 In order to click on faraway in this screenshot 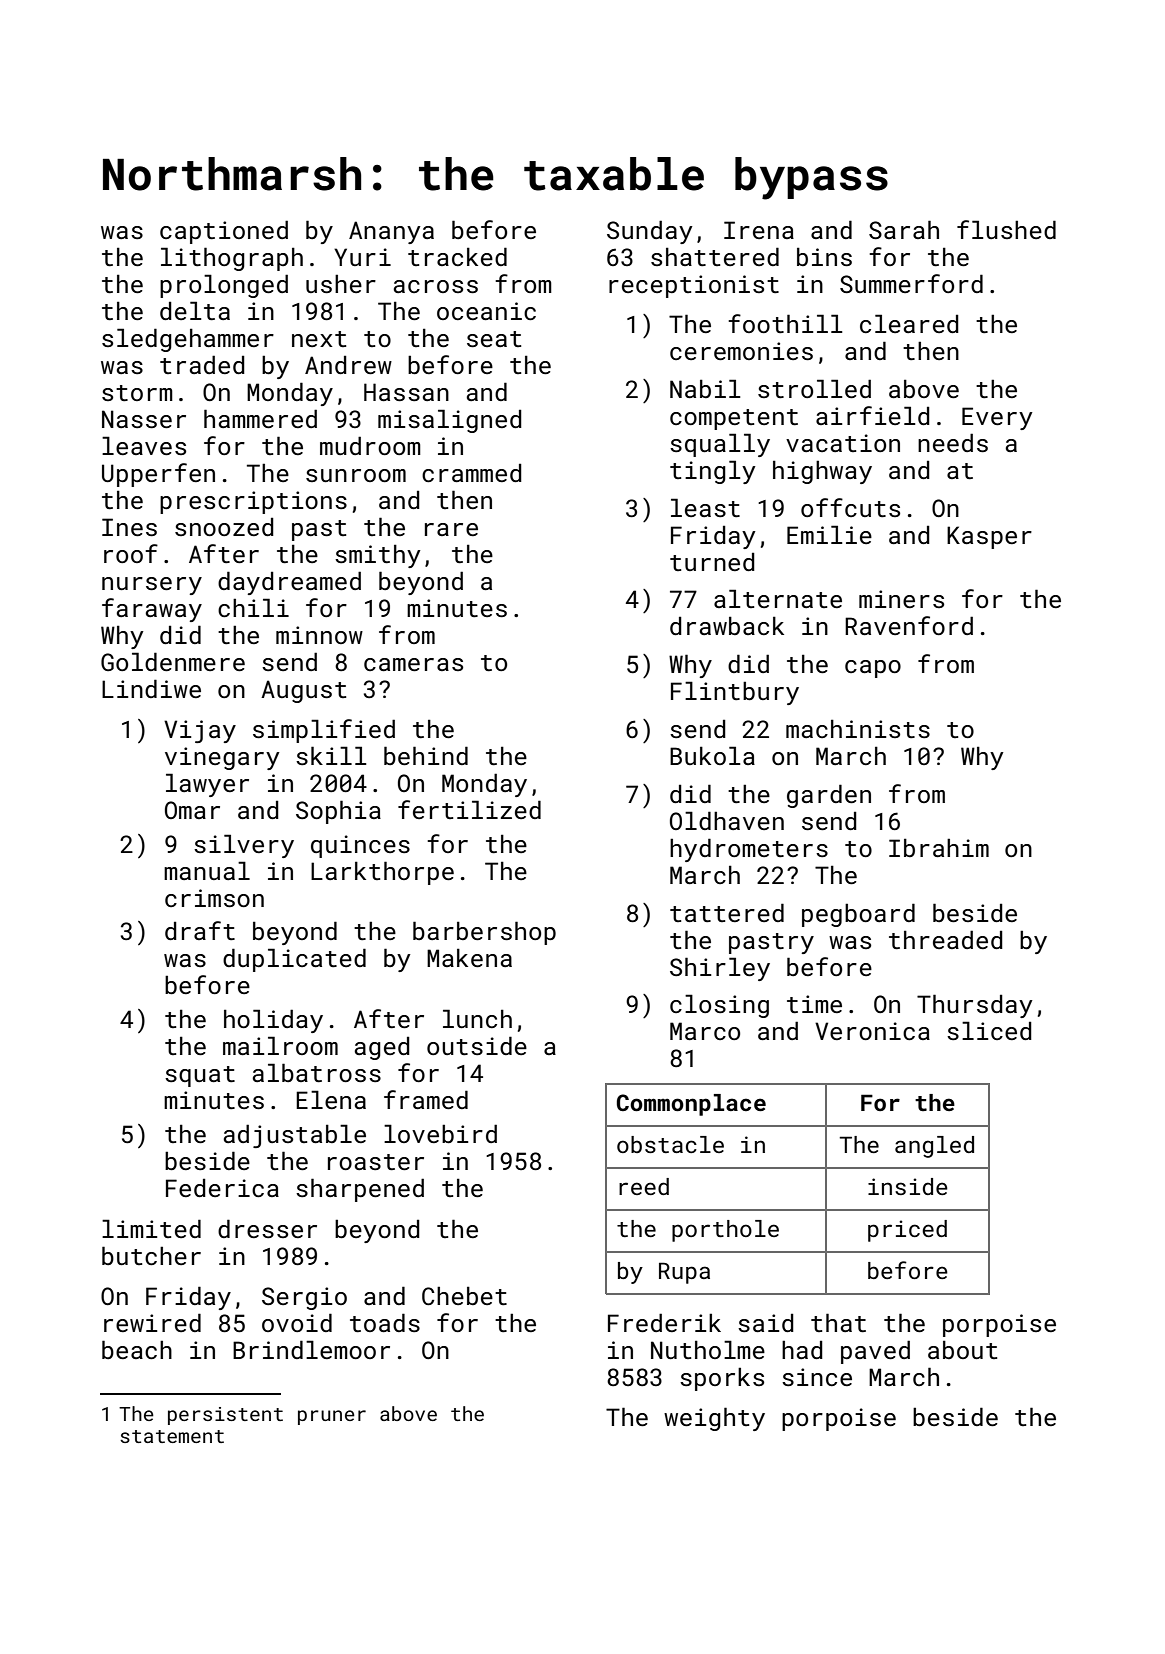, I will do `click(152, 610)`.
